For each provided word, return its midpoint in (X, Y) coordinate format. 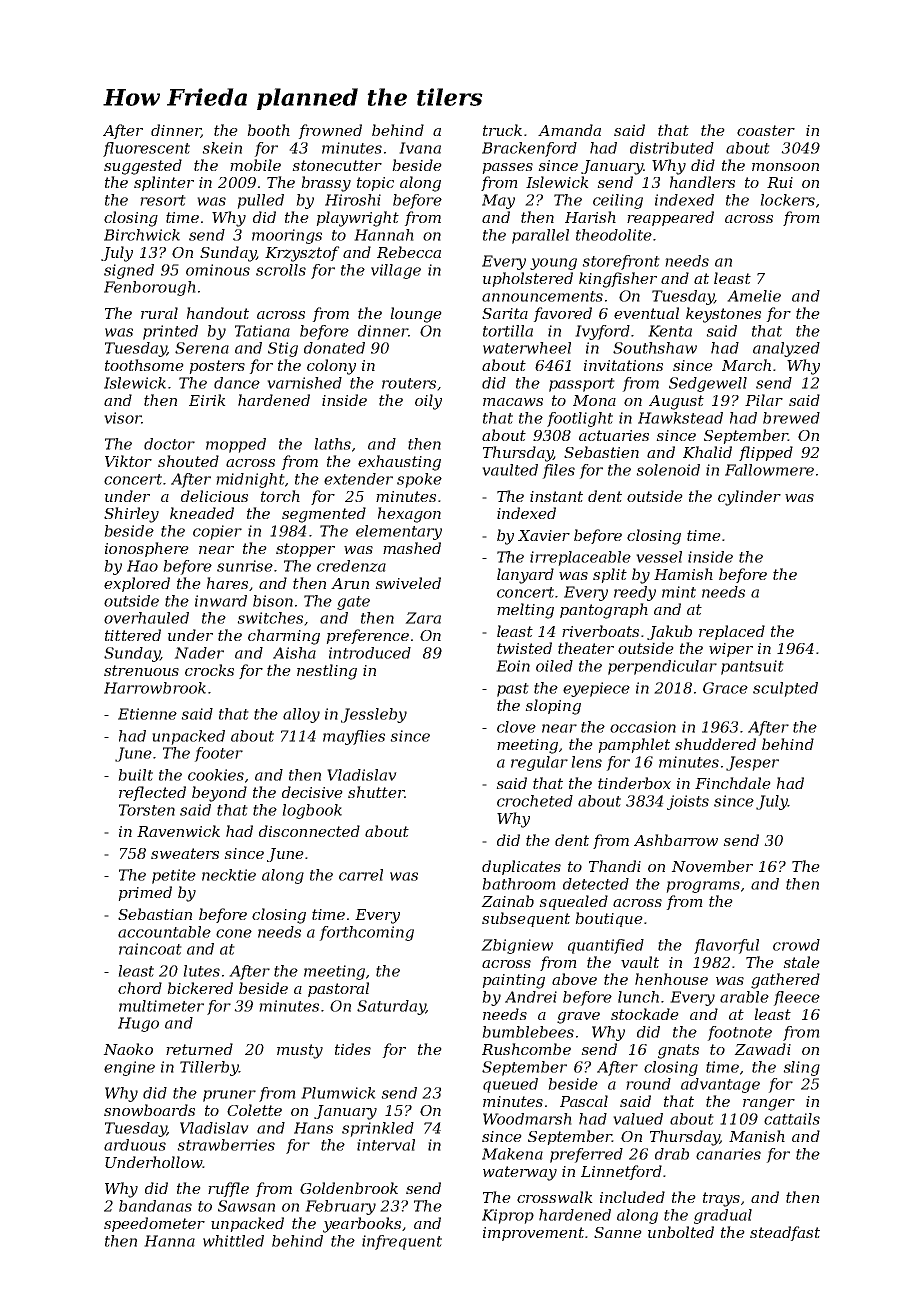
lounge (416, 315)
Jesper (752, 763)
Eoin (513, 666)
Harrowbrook (155, 688)
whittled (233, 1241)
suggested (143, 167)
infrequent (402, 1242)
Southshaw (655, 348)
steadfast (785, 1233)
